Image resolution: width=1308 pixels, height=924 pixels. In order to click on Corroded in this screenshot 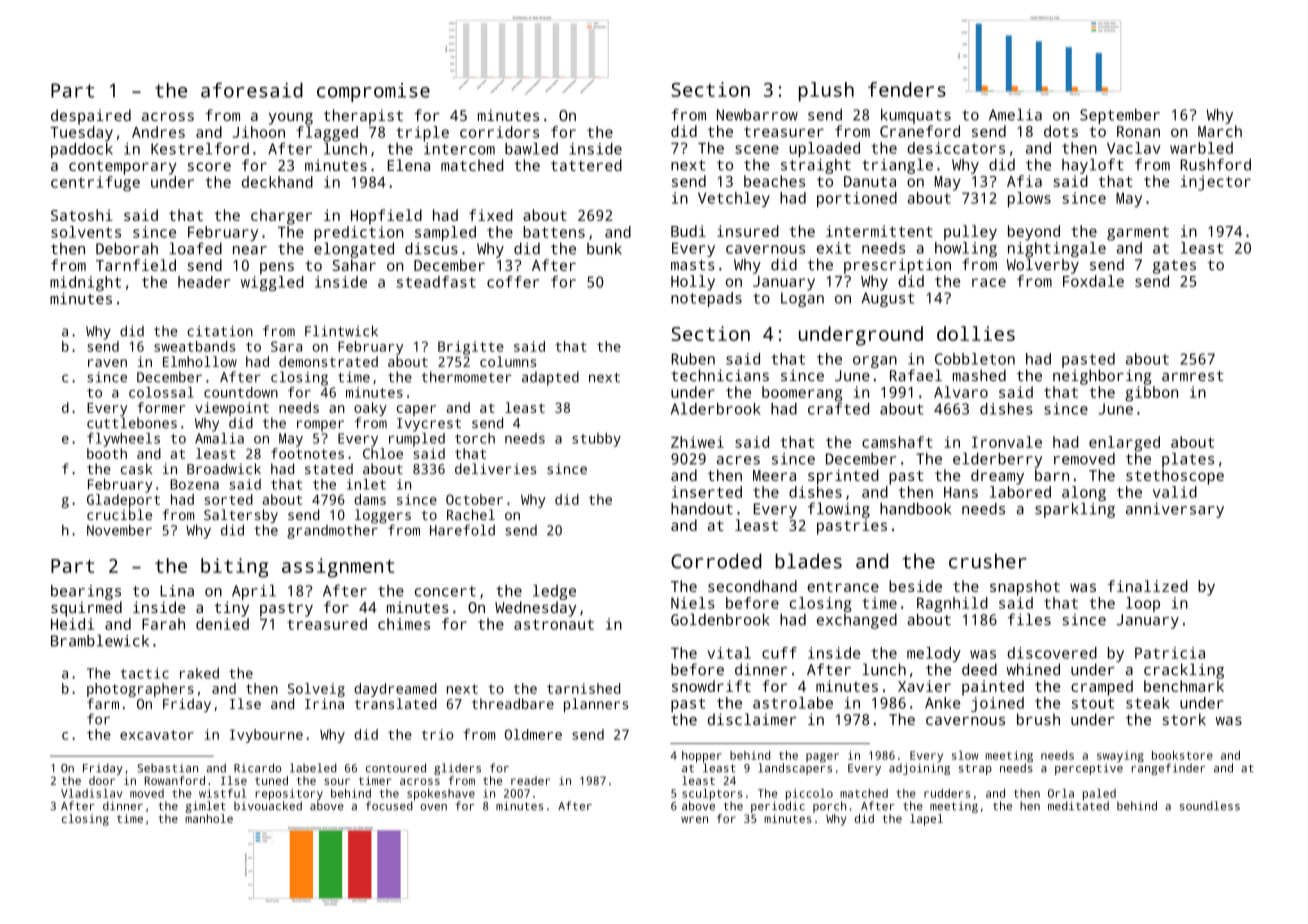, I will do `click(716, 561)`.
